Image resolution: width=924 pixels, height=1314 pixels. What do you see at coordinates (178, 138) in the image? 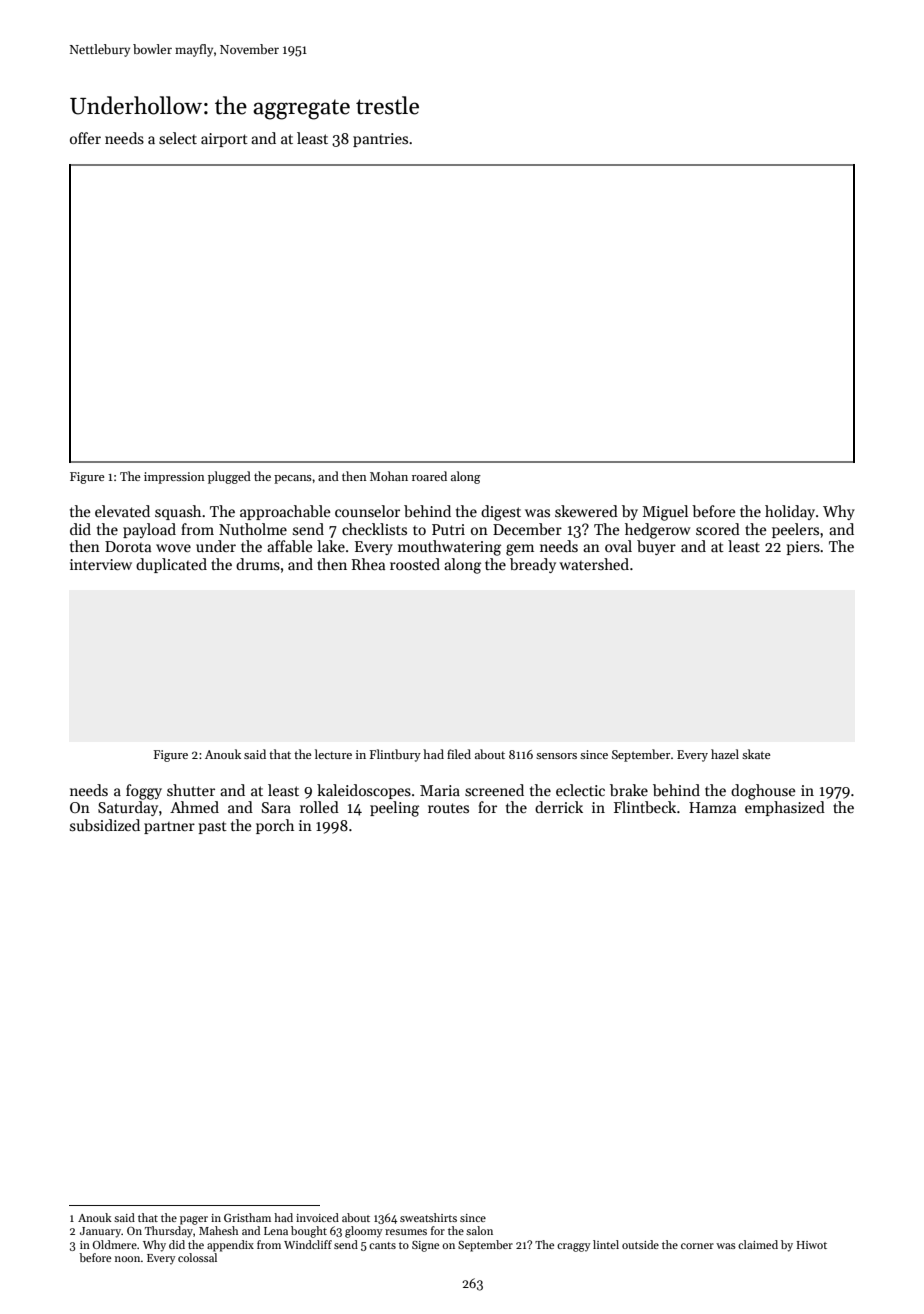
I see `select` at bounding box center [178, 138].
